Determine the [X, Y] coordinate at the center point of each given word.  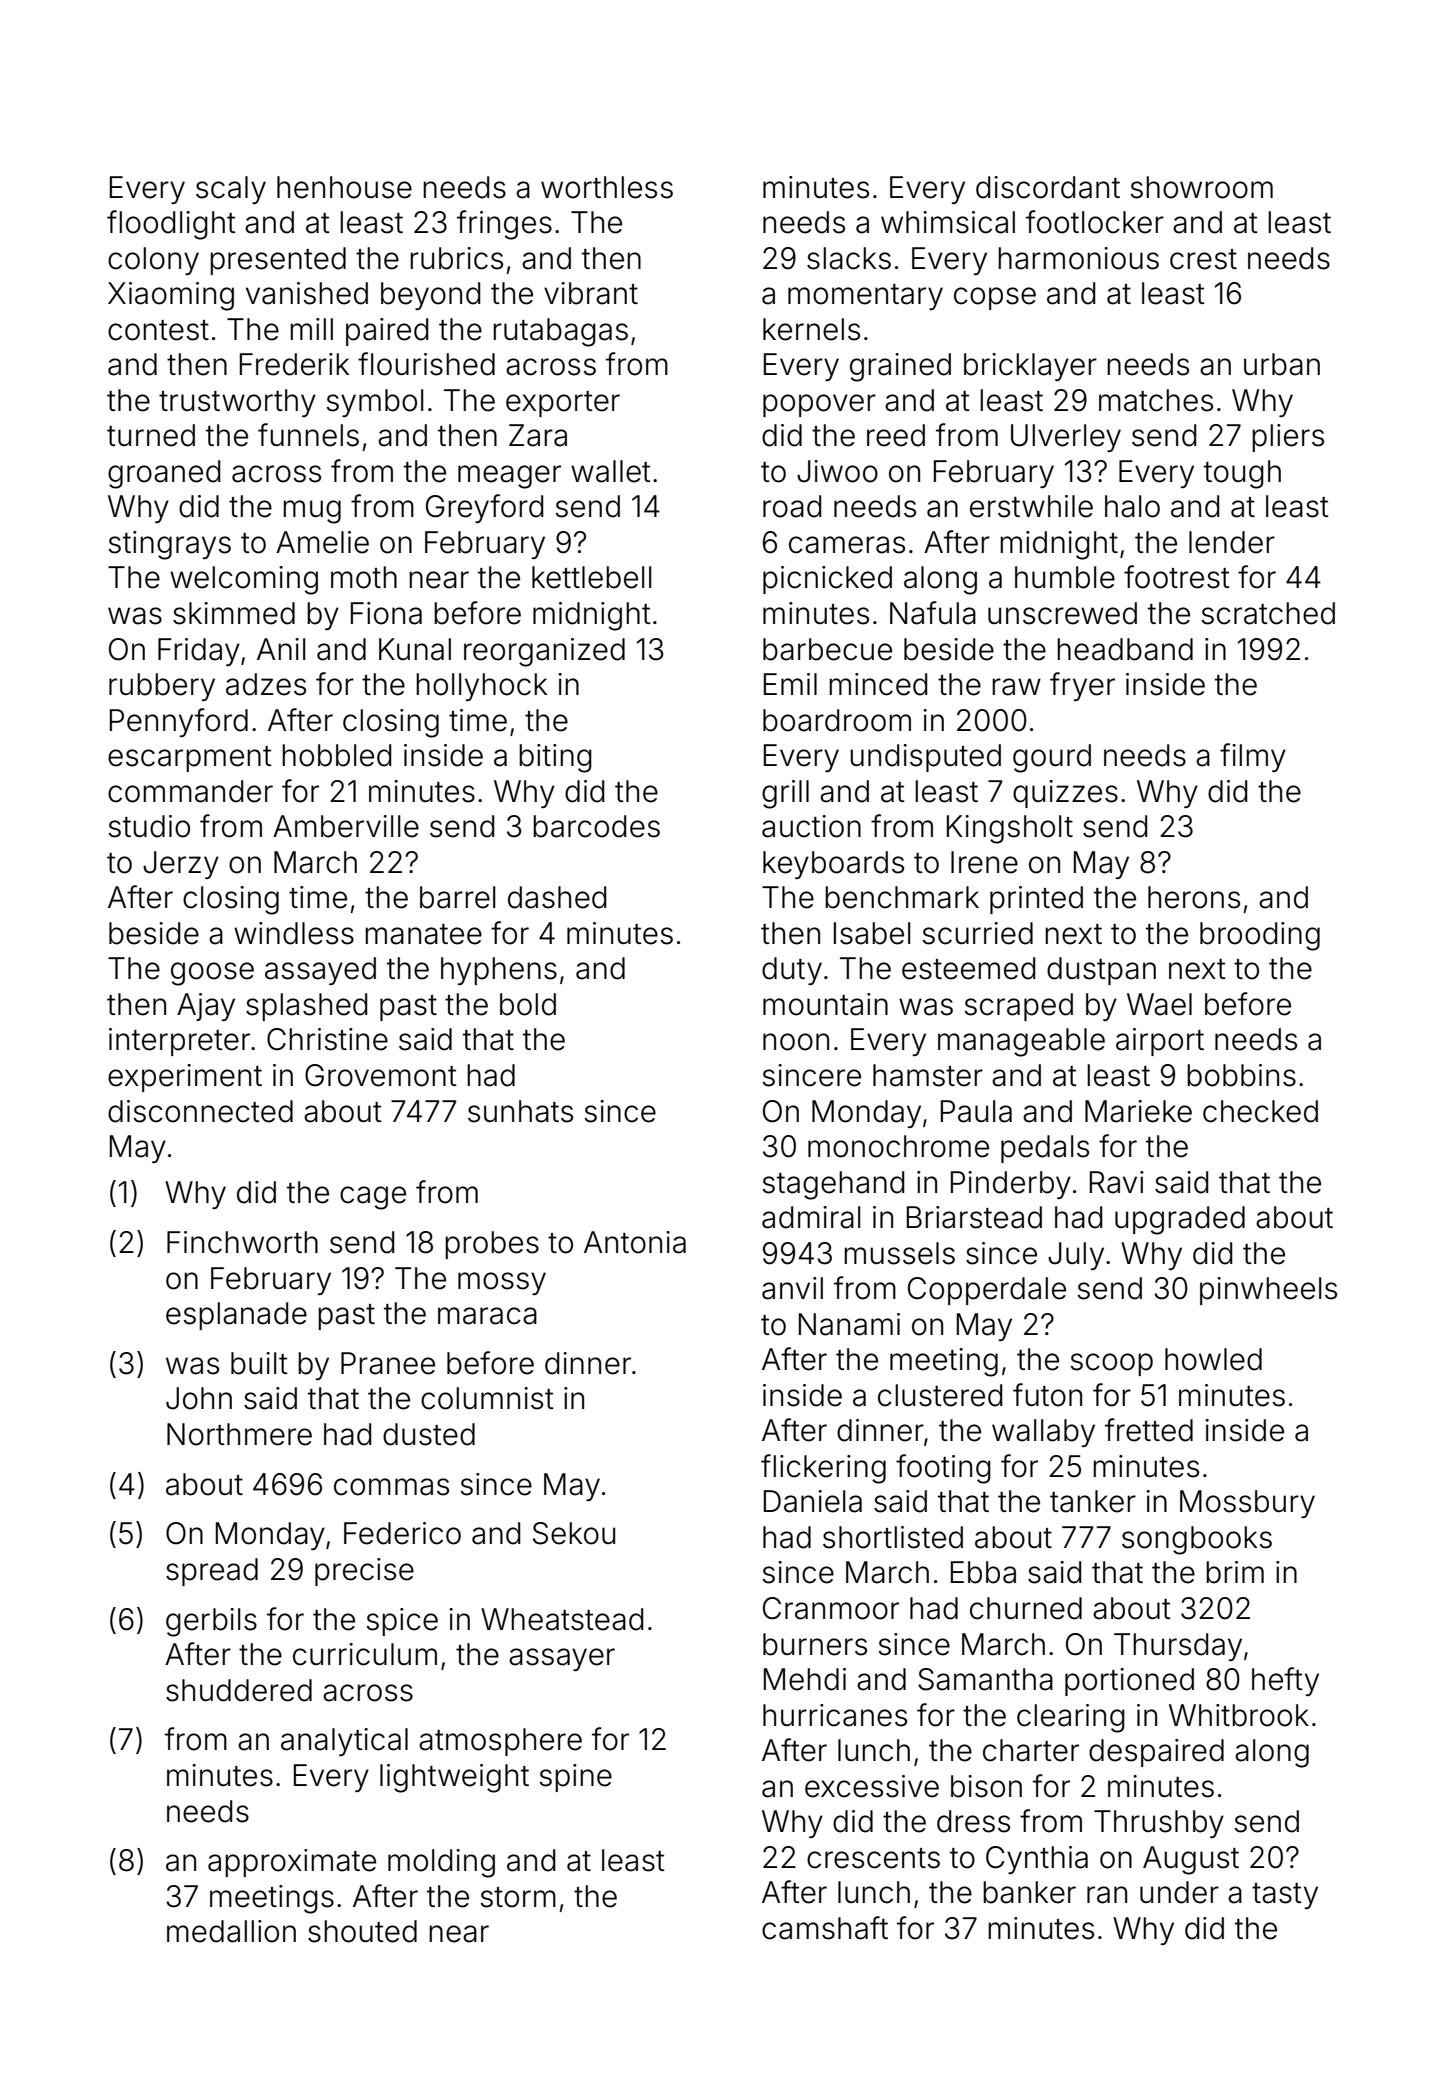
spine [575, 1778]
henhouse [344, 187]
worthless [607, 187]
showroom [1201, 187]
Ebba [983, 1572]
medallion [231, 1931]
